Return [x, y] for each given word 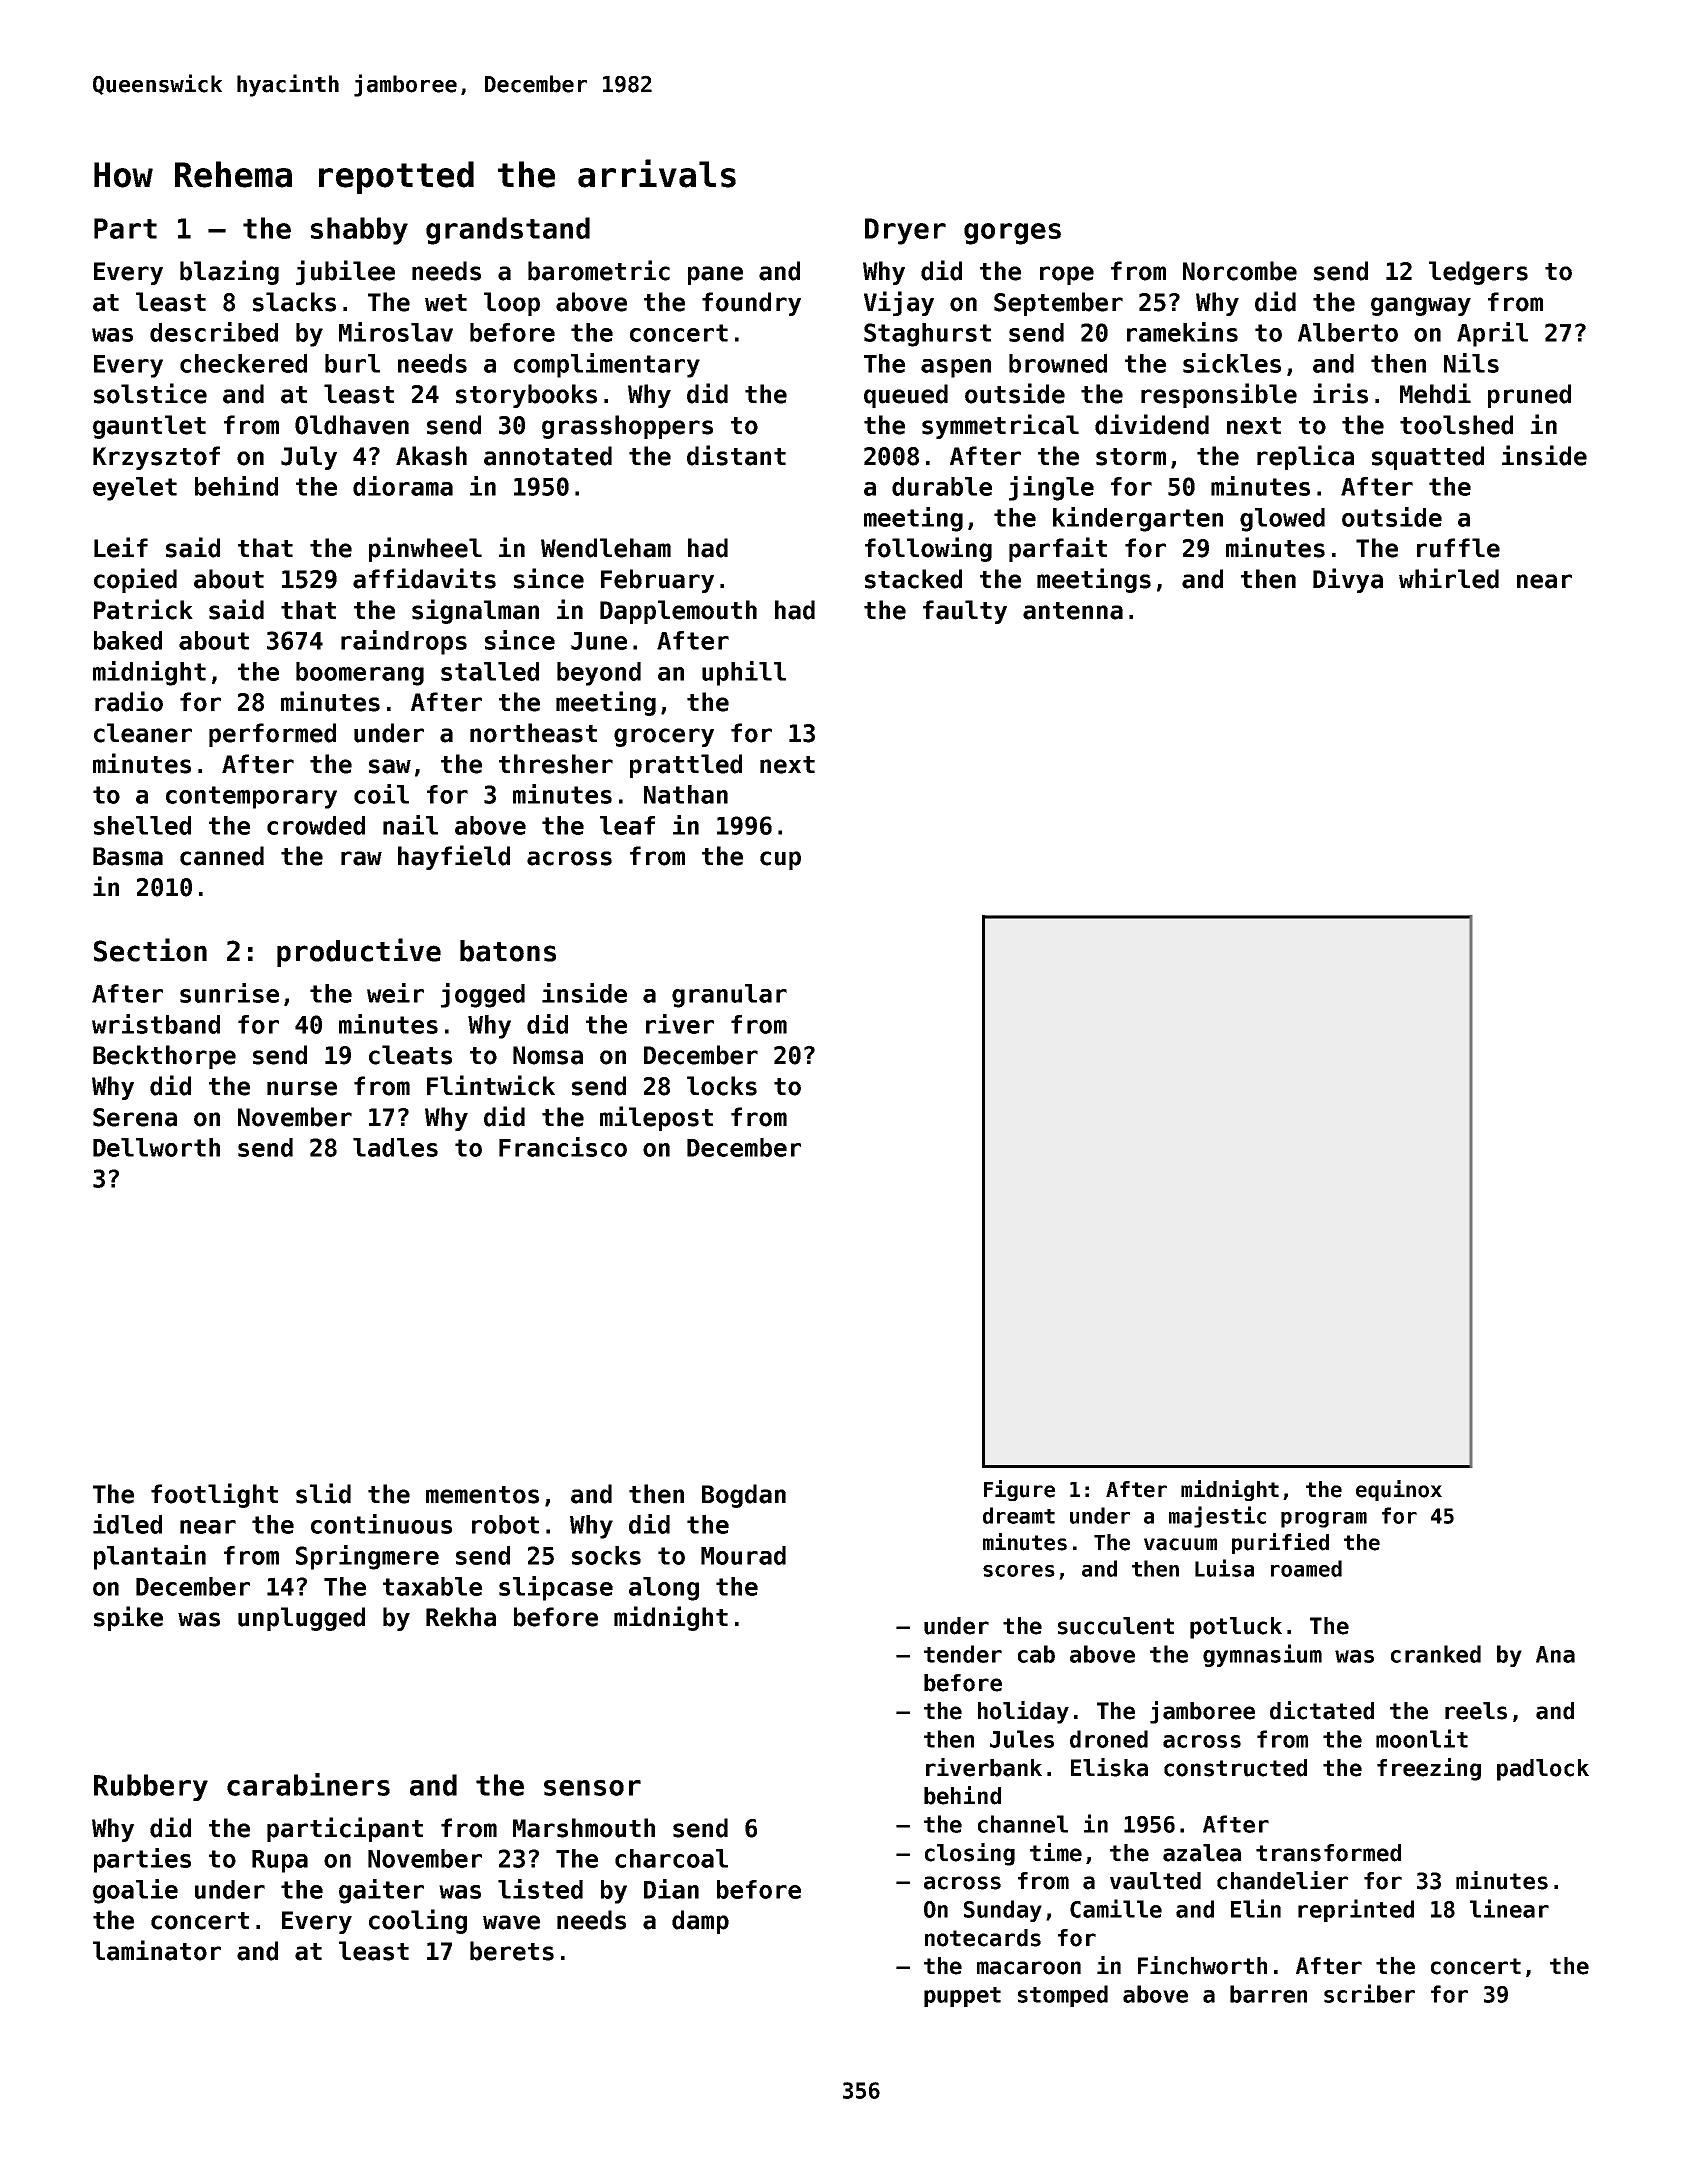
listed [540, 1889]
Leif [121, 547]
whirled [1449, 578]
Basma [128, 856]
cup [780, 860]
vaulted [1155, 1881]
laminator [157, 1950]
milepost [656, 1118]
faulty [965, 612]
